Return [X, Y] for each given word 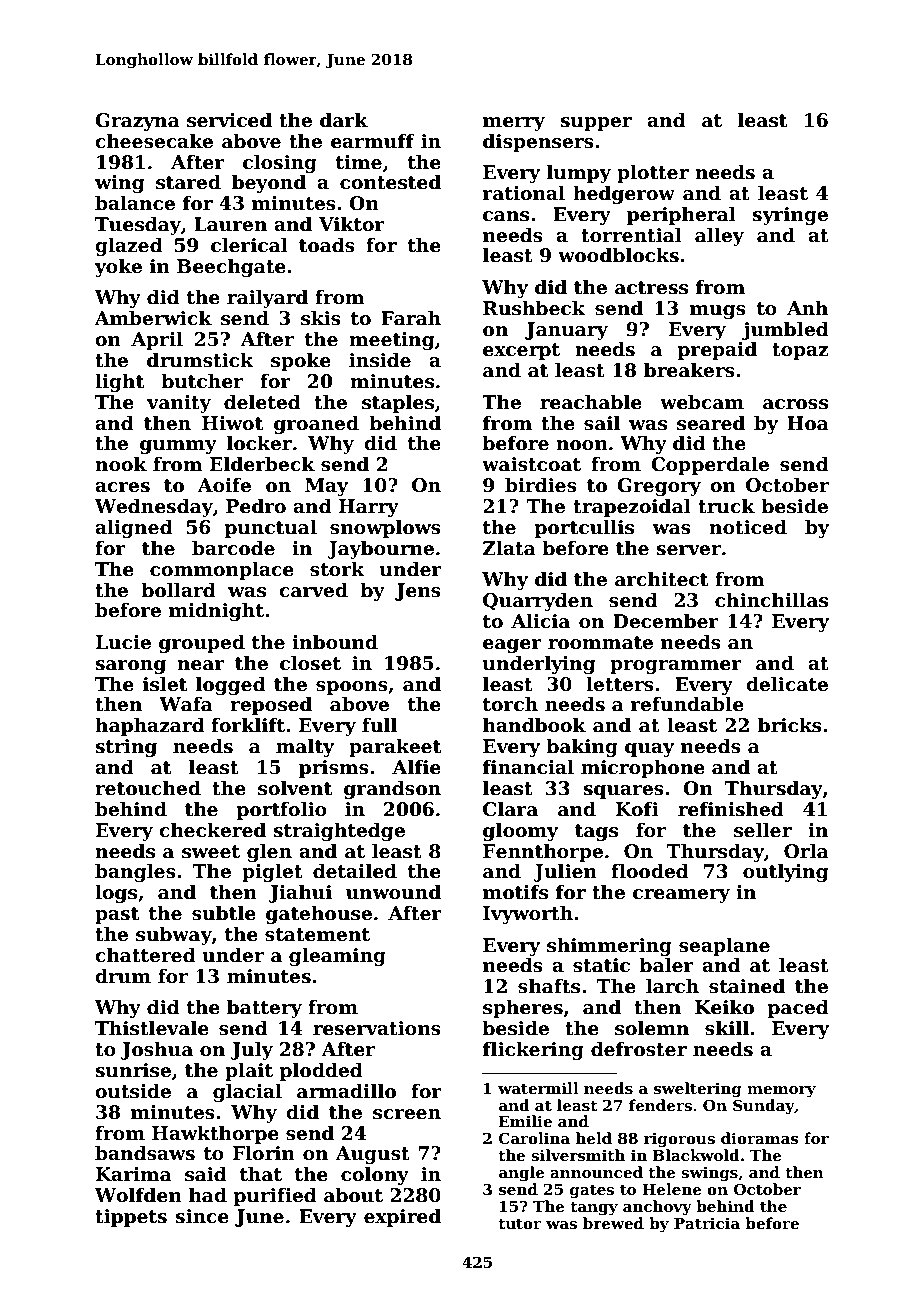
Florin [264, 1153]
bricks [790, 725]
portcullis [584, 528]
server [688, 550]
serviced [229, 120]
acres [122, 487]
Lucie [123, 642]
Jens [418, 592]
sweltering [698, 1090]
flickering [533, 1050]
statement [317, 935]
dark [344, 120]
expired [402, 1217]
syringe [790, 216]
